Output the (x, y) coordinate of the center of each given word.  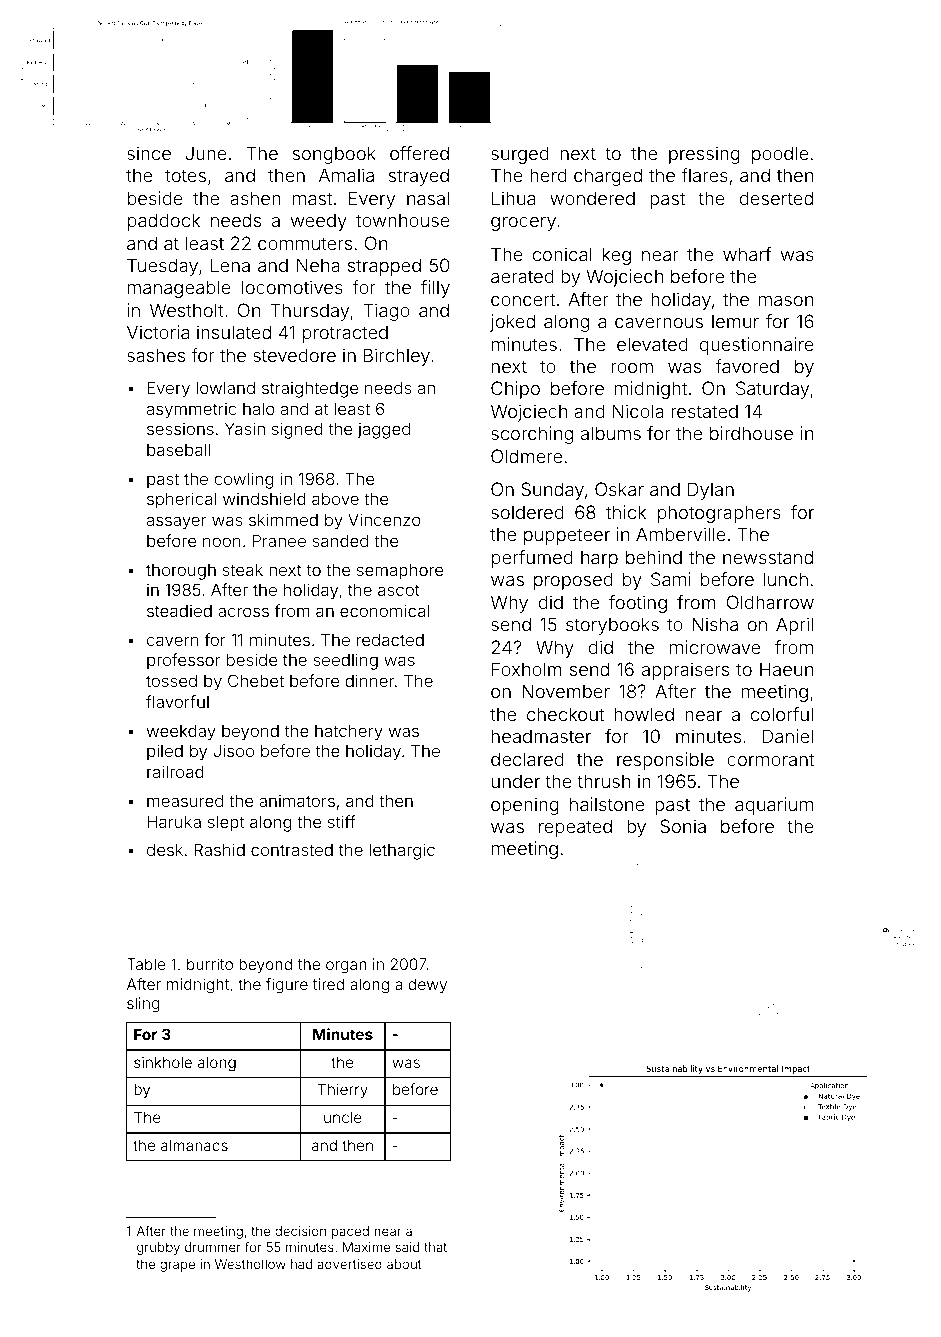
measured (185, 800)
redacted (390, 640)
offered (419, 153)
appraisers (685, 671)
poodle (780, 155)
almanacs (194, 1145)
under (516, 781)
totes (185, 175)
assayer (176, 523)
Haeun (786, 669)
